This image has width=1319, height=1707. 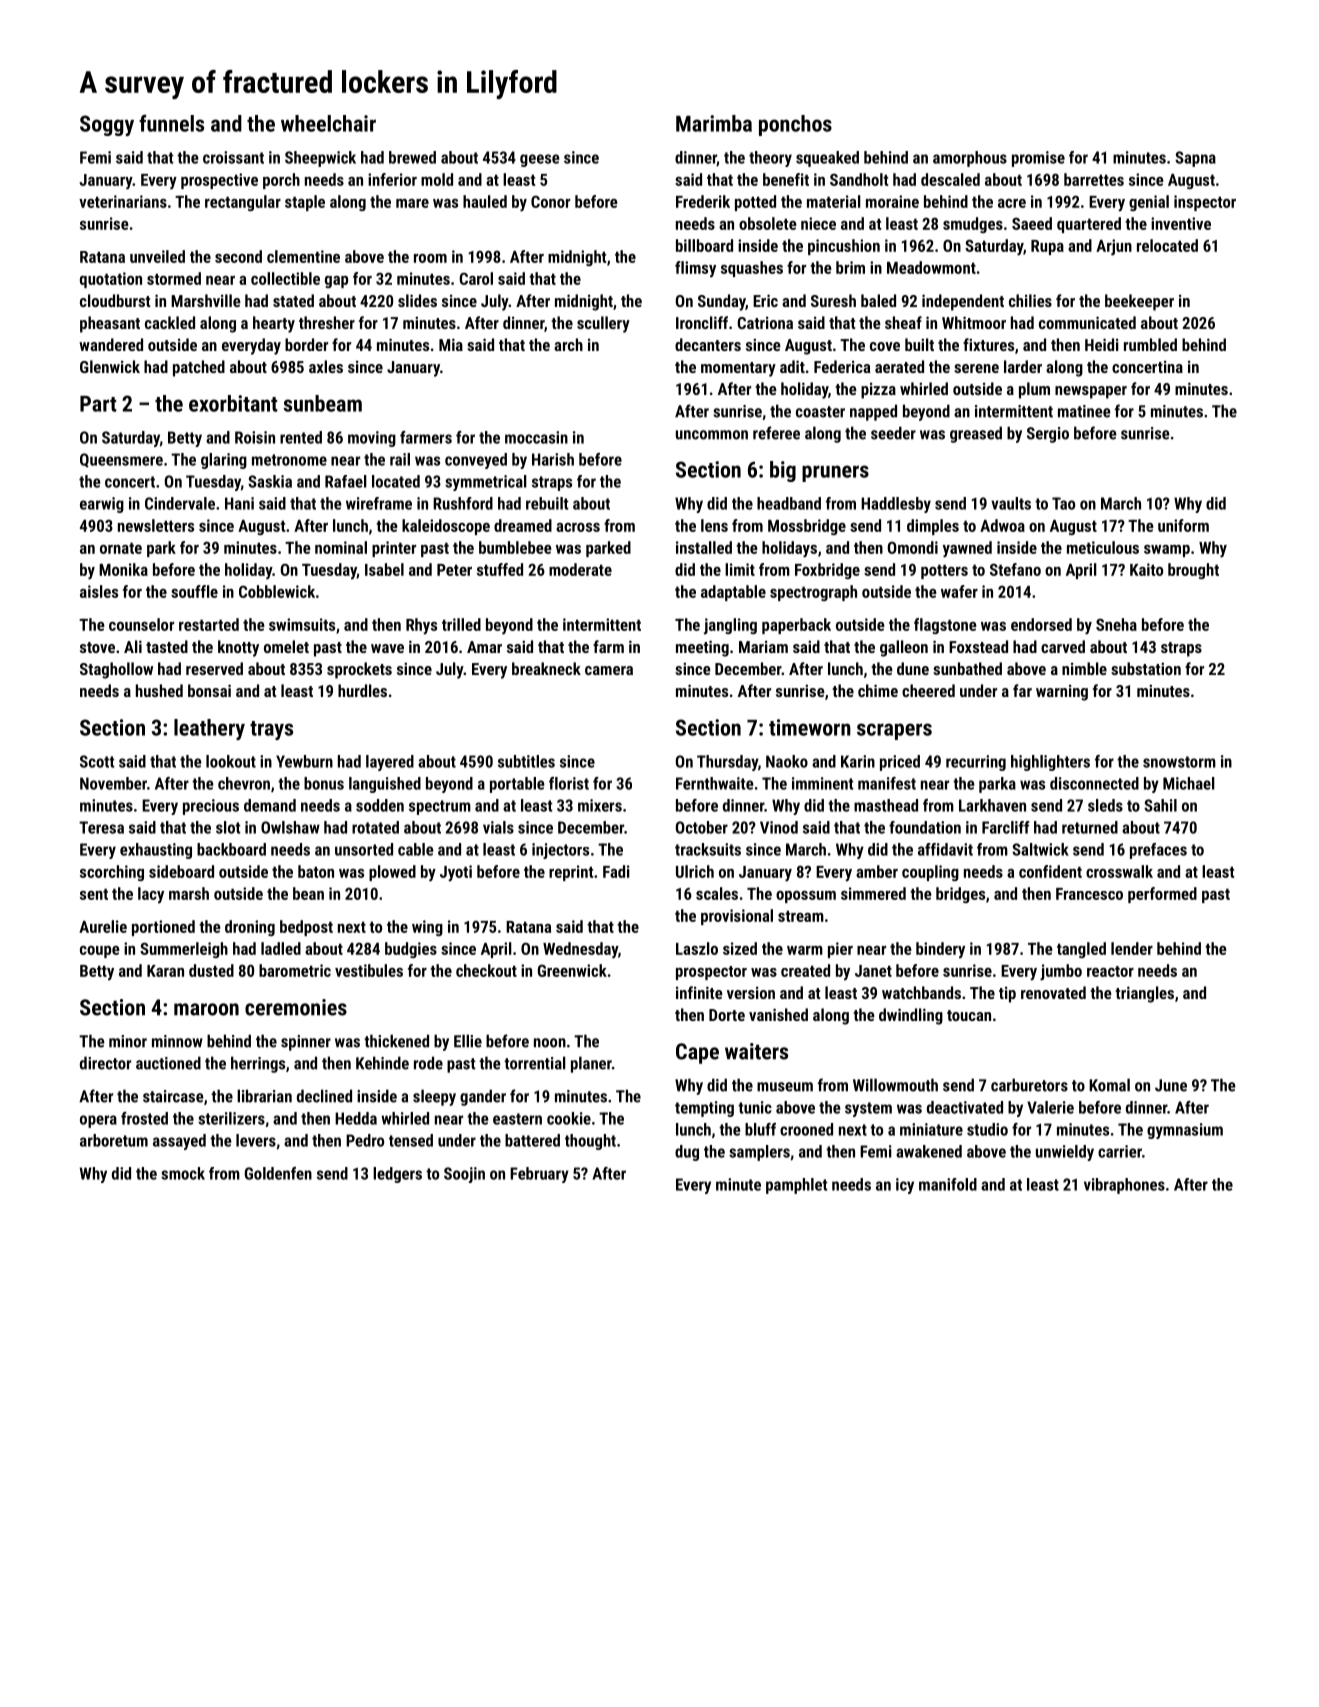 I want to click on wheelchair, so click(x=328, y=123).
